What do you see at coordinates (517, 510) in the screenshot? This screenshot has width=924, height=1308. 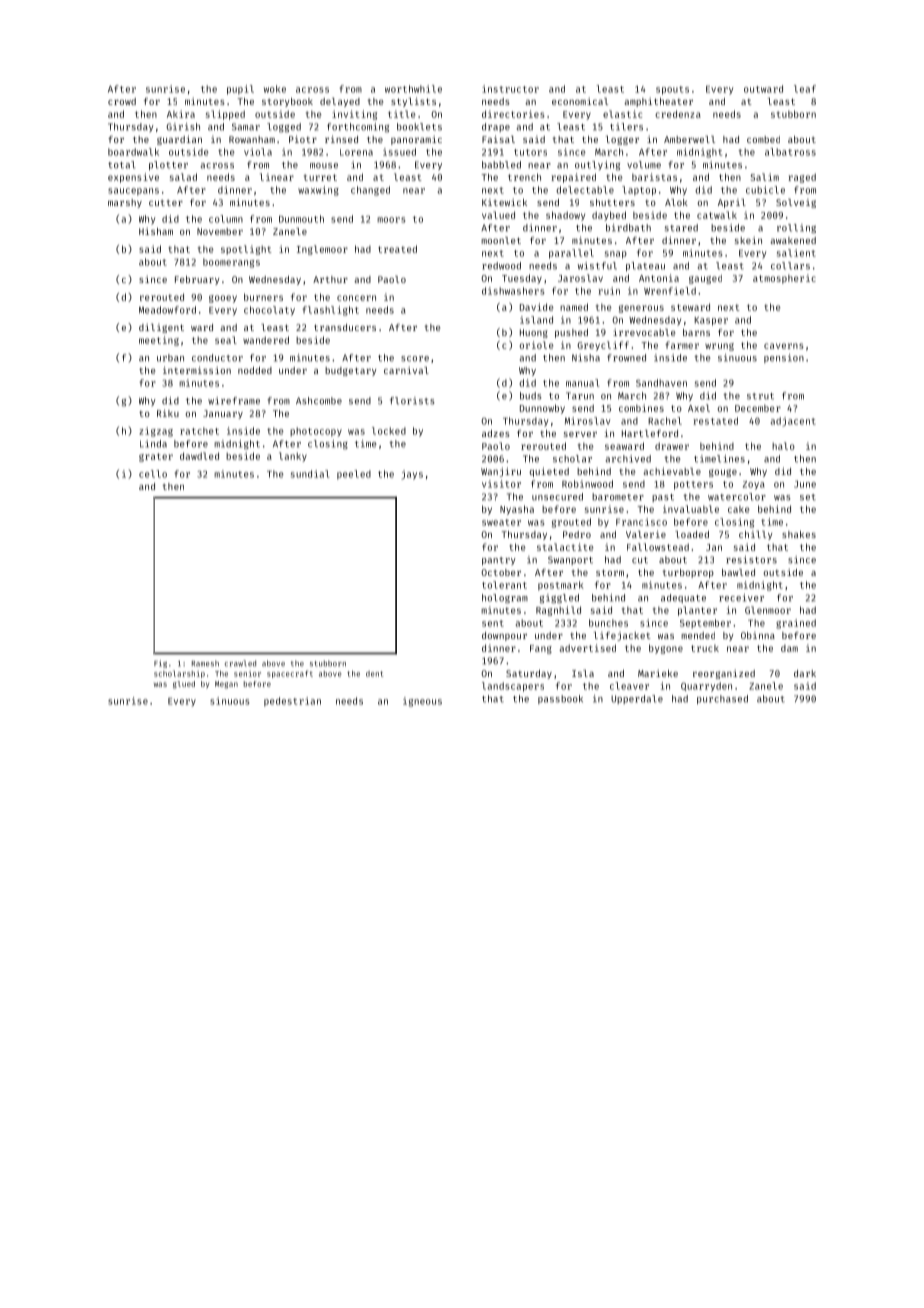 I see `Nyasha` at bounding box center [517, 510].
